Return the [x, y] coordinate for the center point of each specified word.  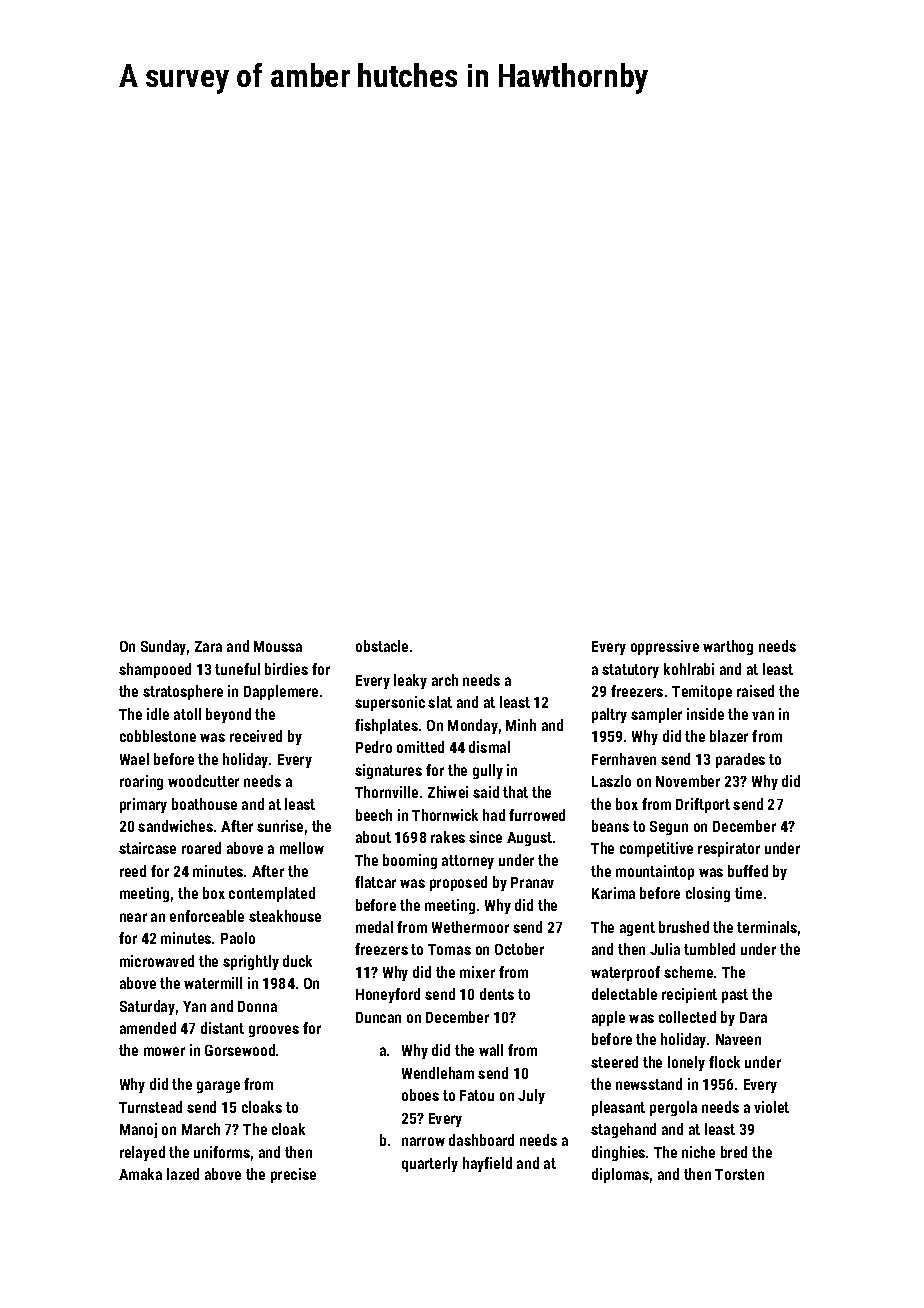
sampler [656, 715]
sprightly [251, 962]
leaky [410, 681]
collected [687, 1017]
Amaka [140, 1174]
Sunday [163, 647]
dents [497, 994]
